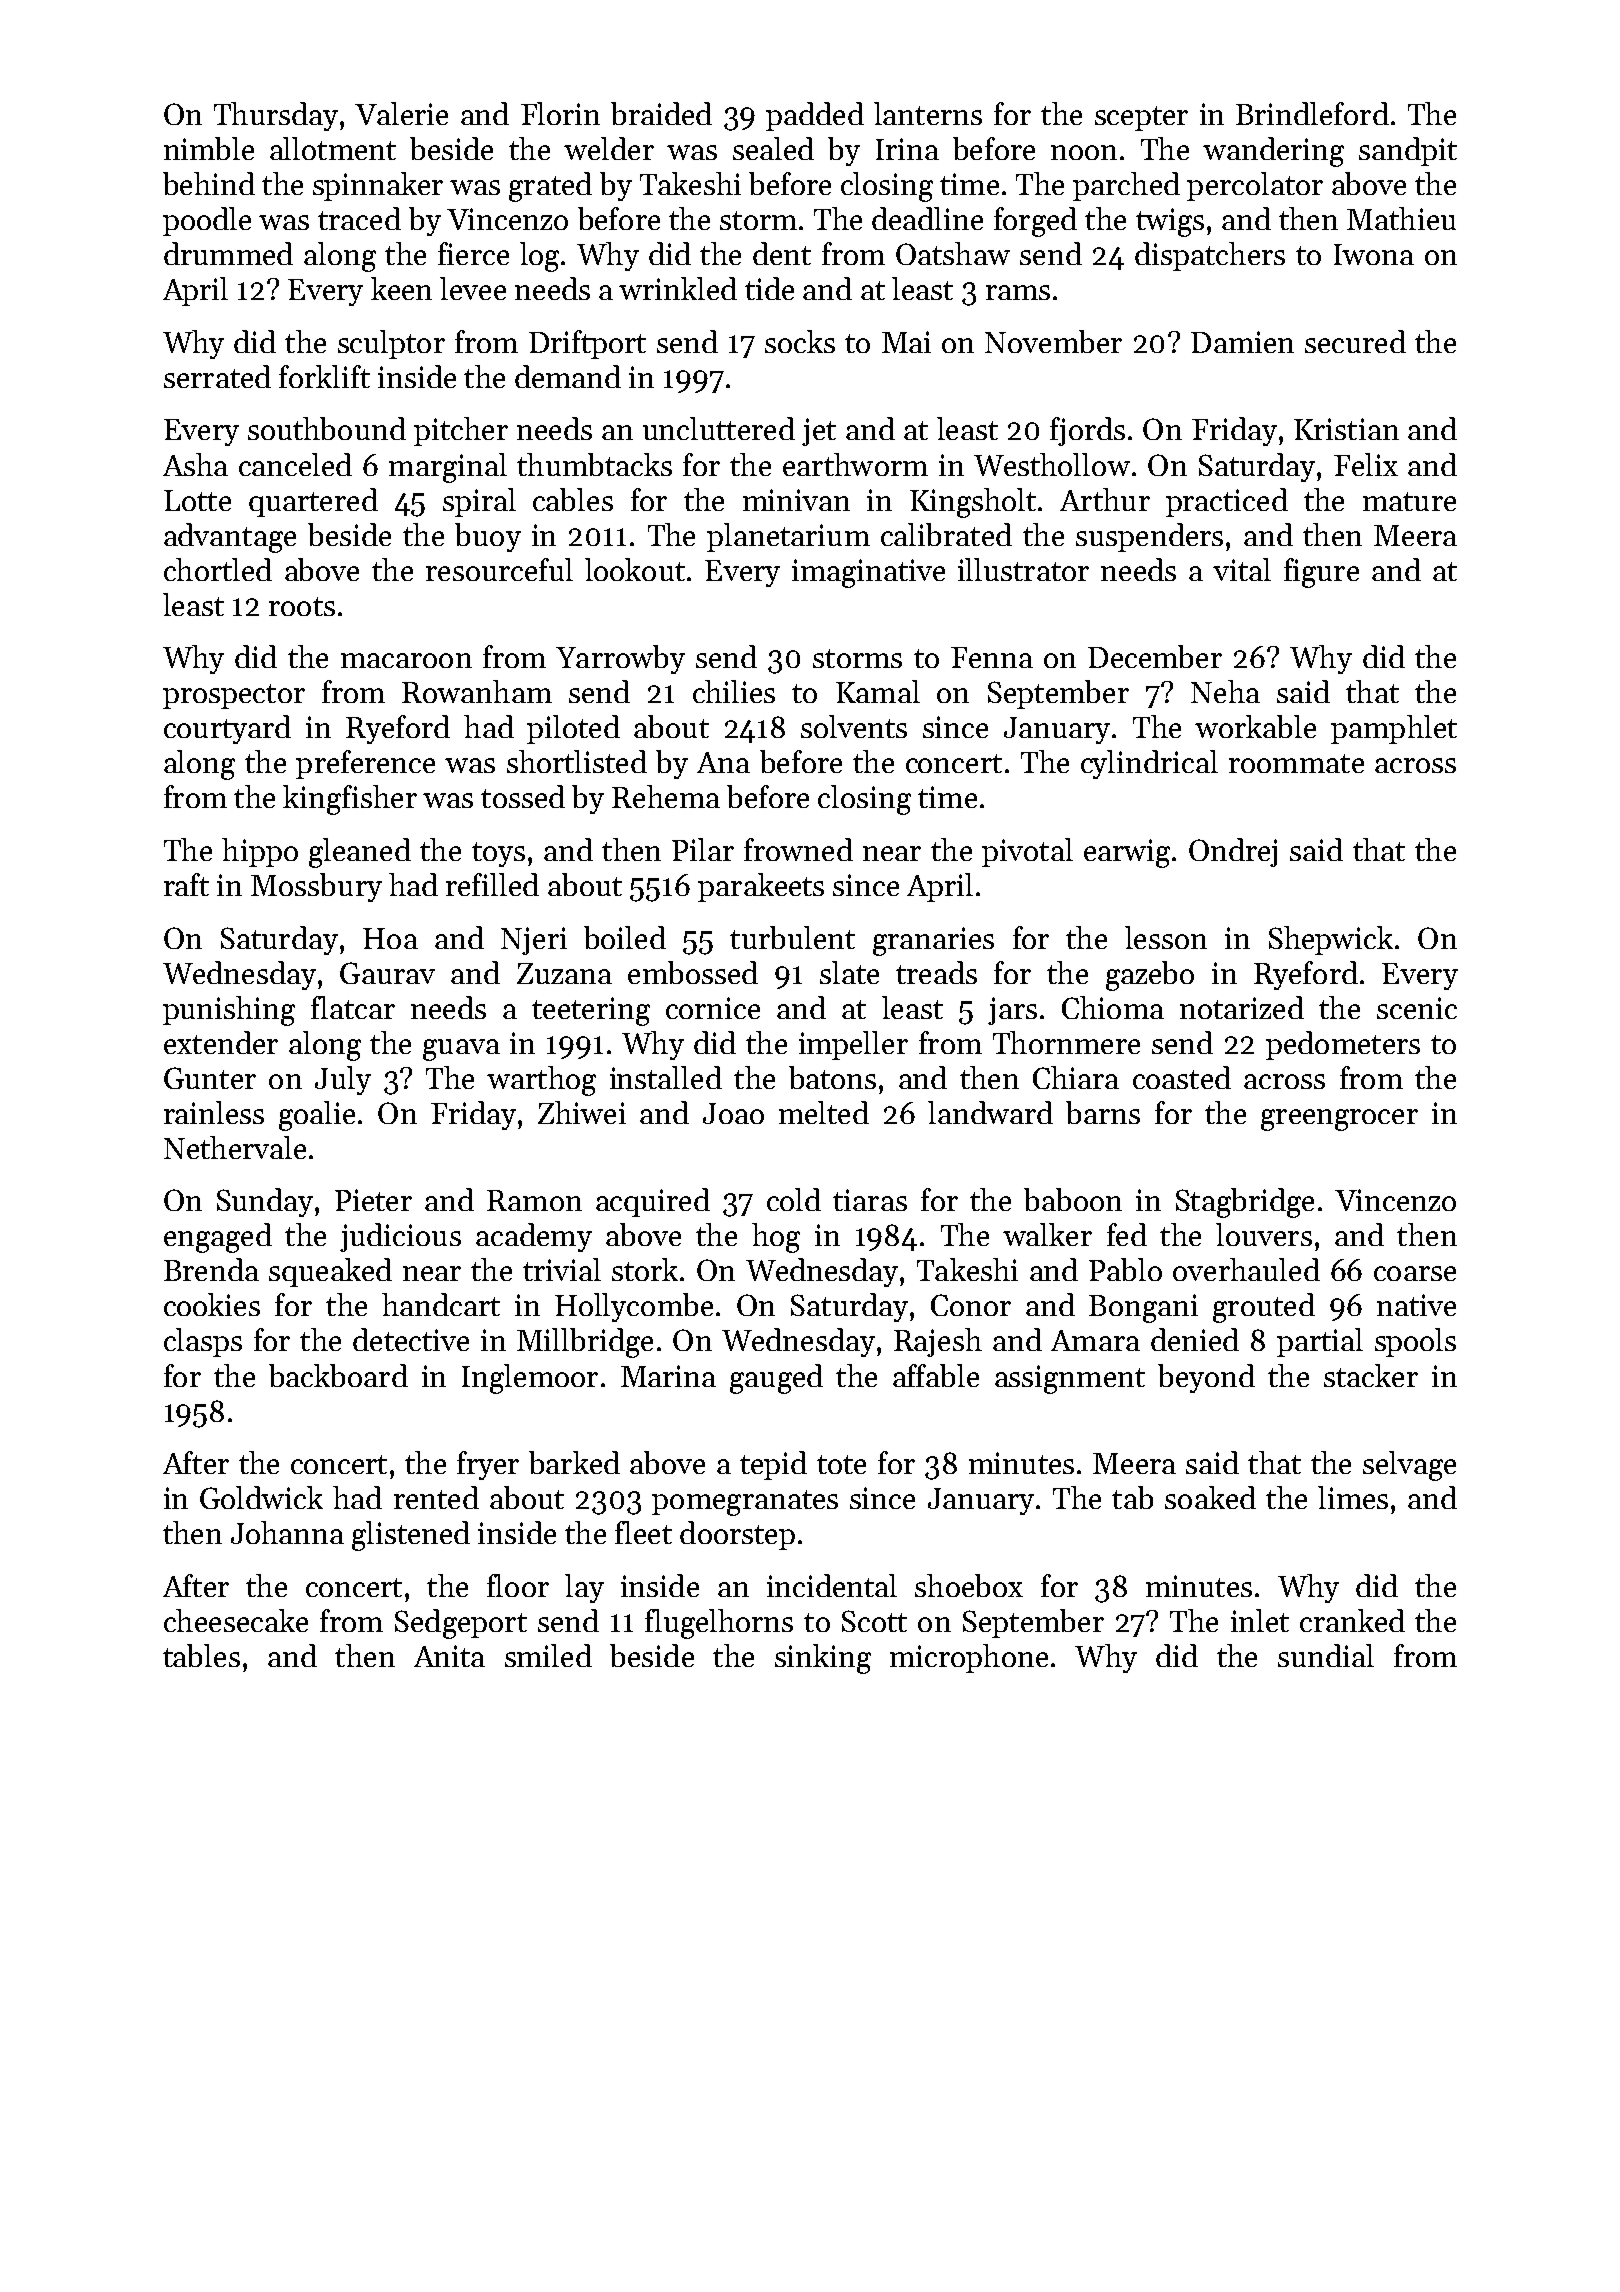 The width and height of the document is (1620, 2292). What do you see at coordinates (359, 218) in the document?
I see `traced` at bounding box center [359, 218].
